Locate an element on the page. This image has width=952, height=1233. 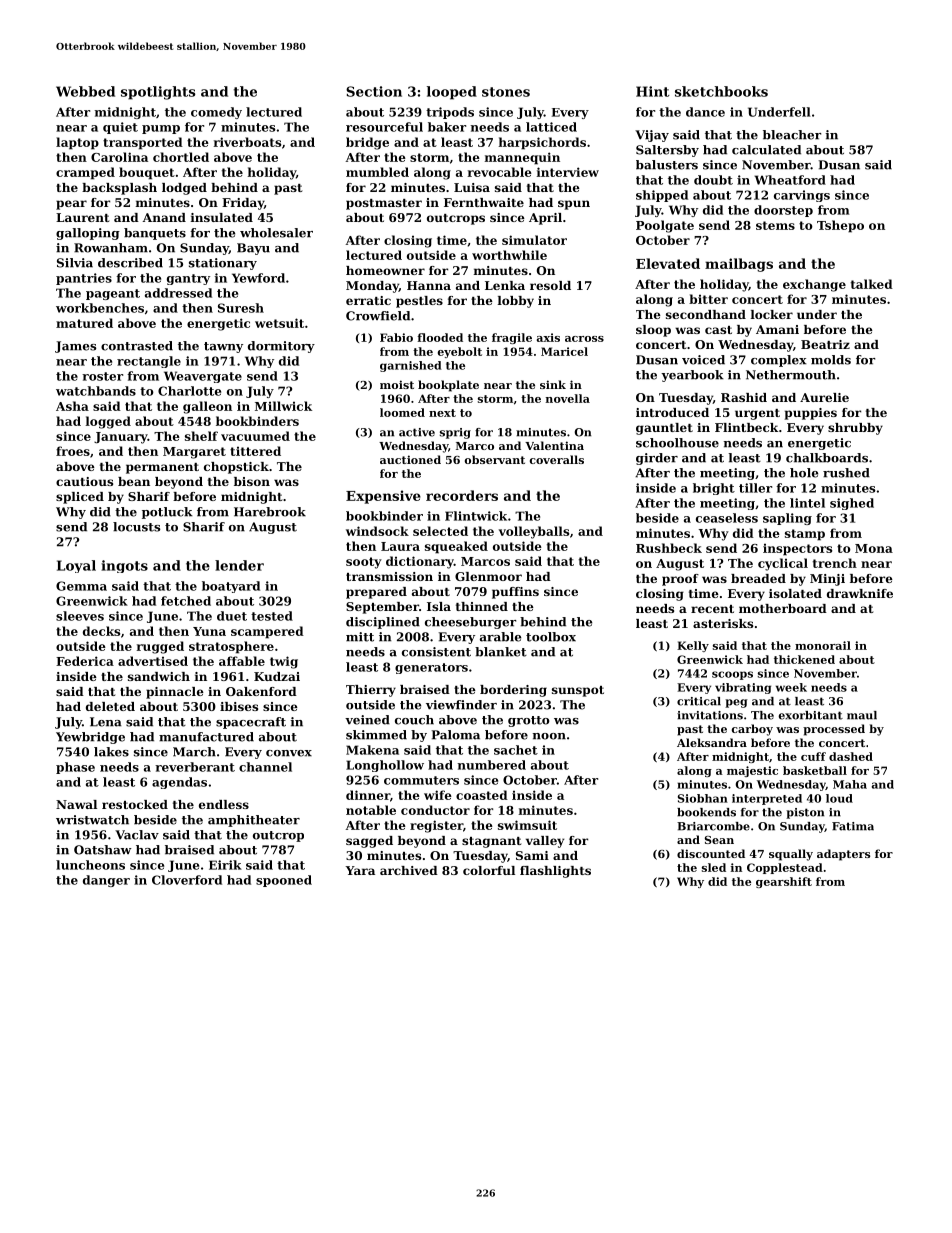
drawknife is located at coordinates (860, 593).
